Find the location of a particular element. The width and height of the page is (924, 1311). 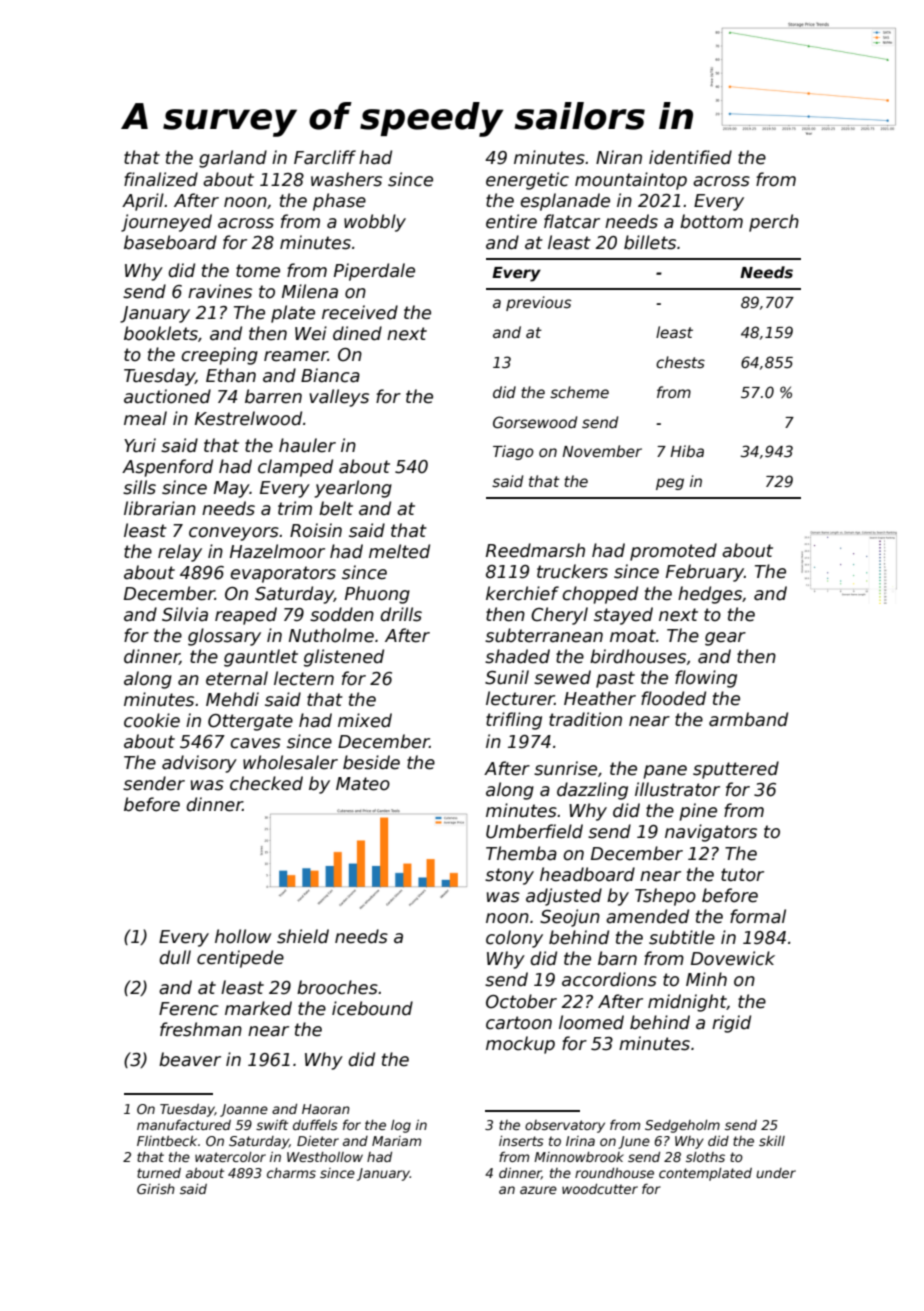

kerchief is located at coordinates (522, 593).
